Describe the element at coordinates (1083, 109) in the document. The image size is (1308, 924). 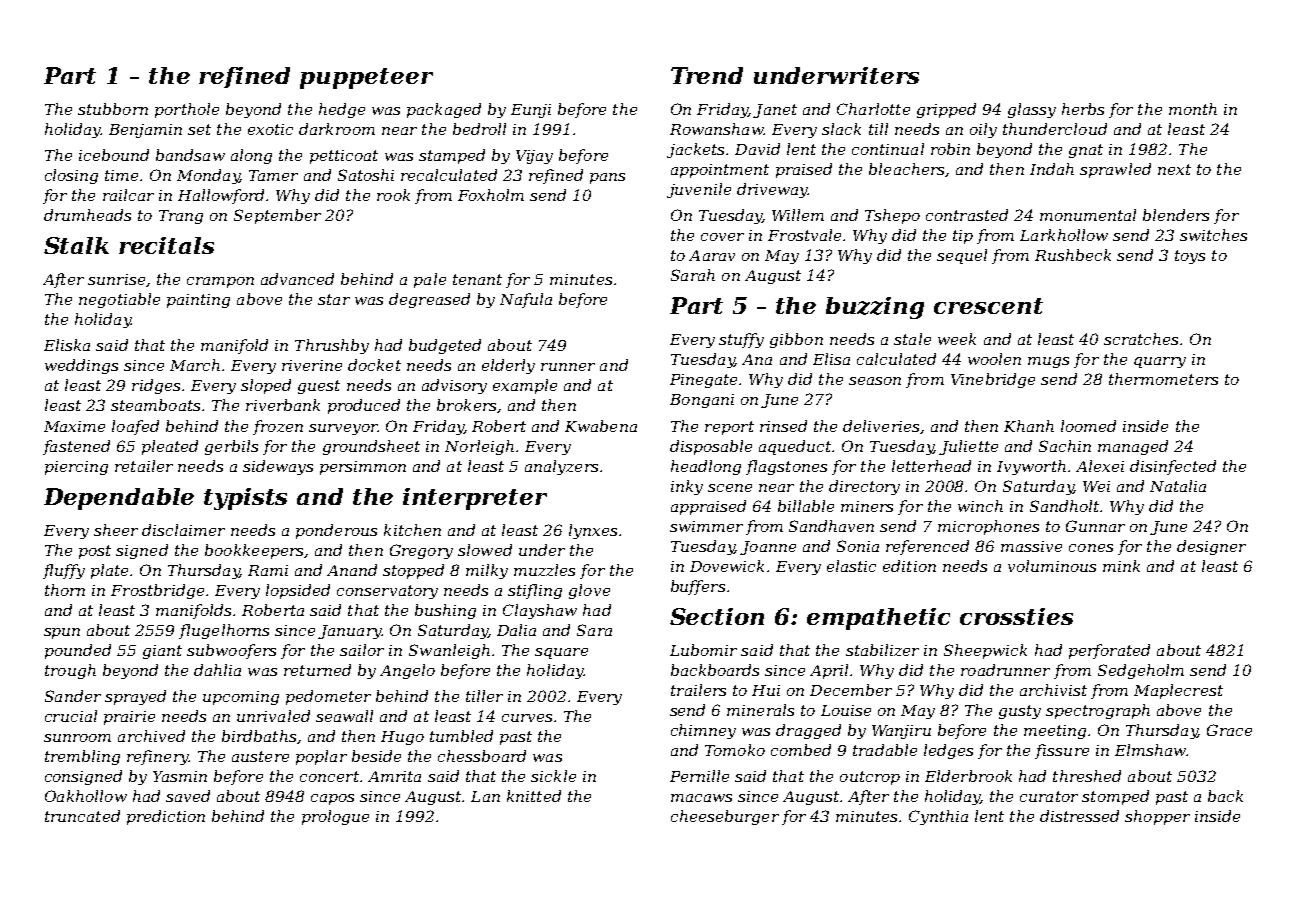
I see `herbs` at that location.
